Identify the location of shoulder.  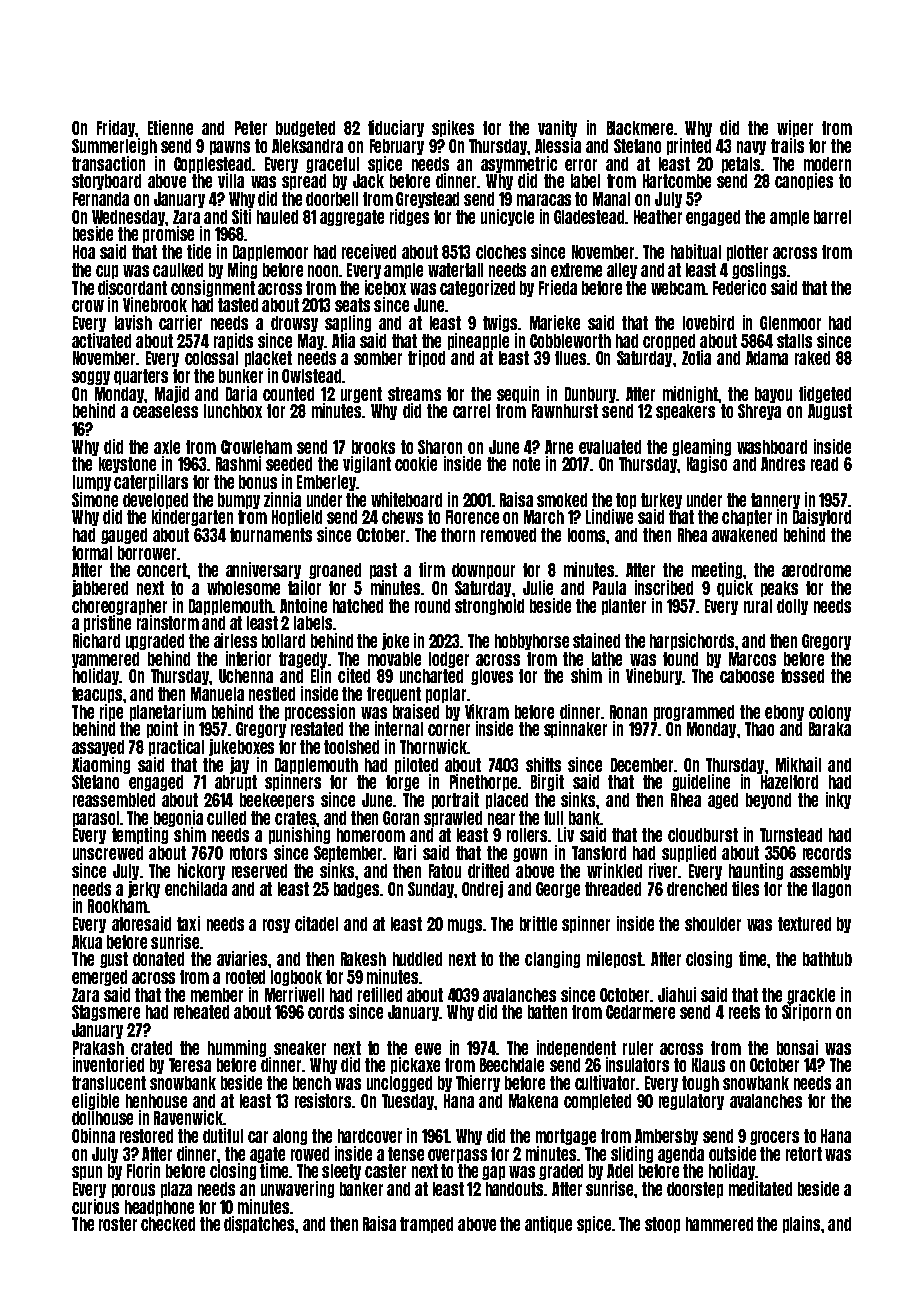
(713, 924).
